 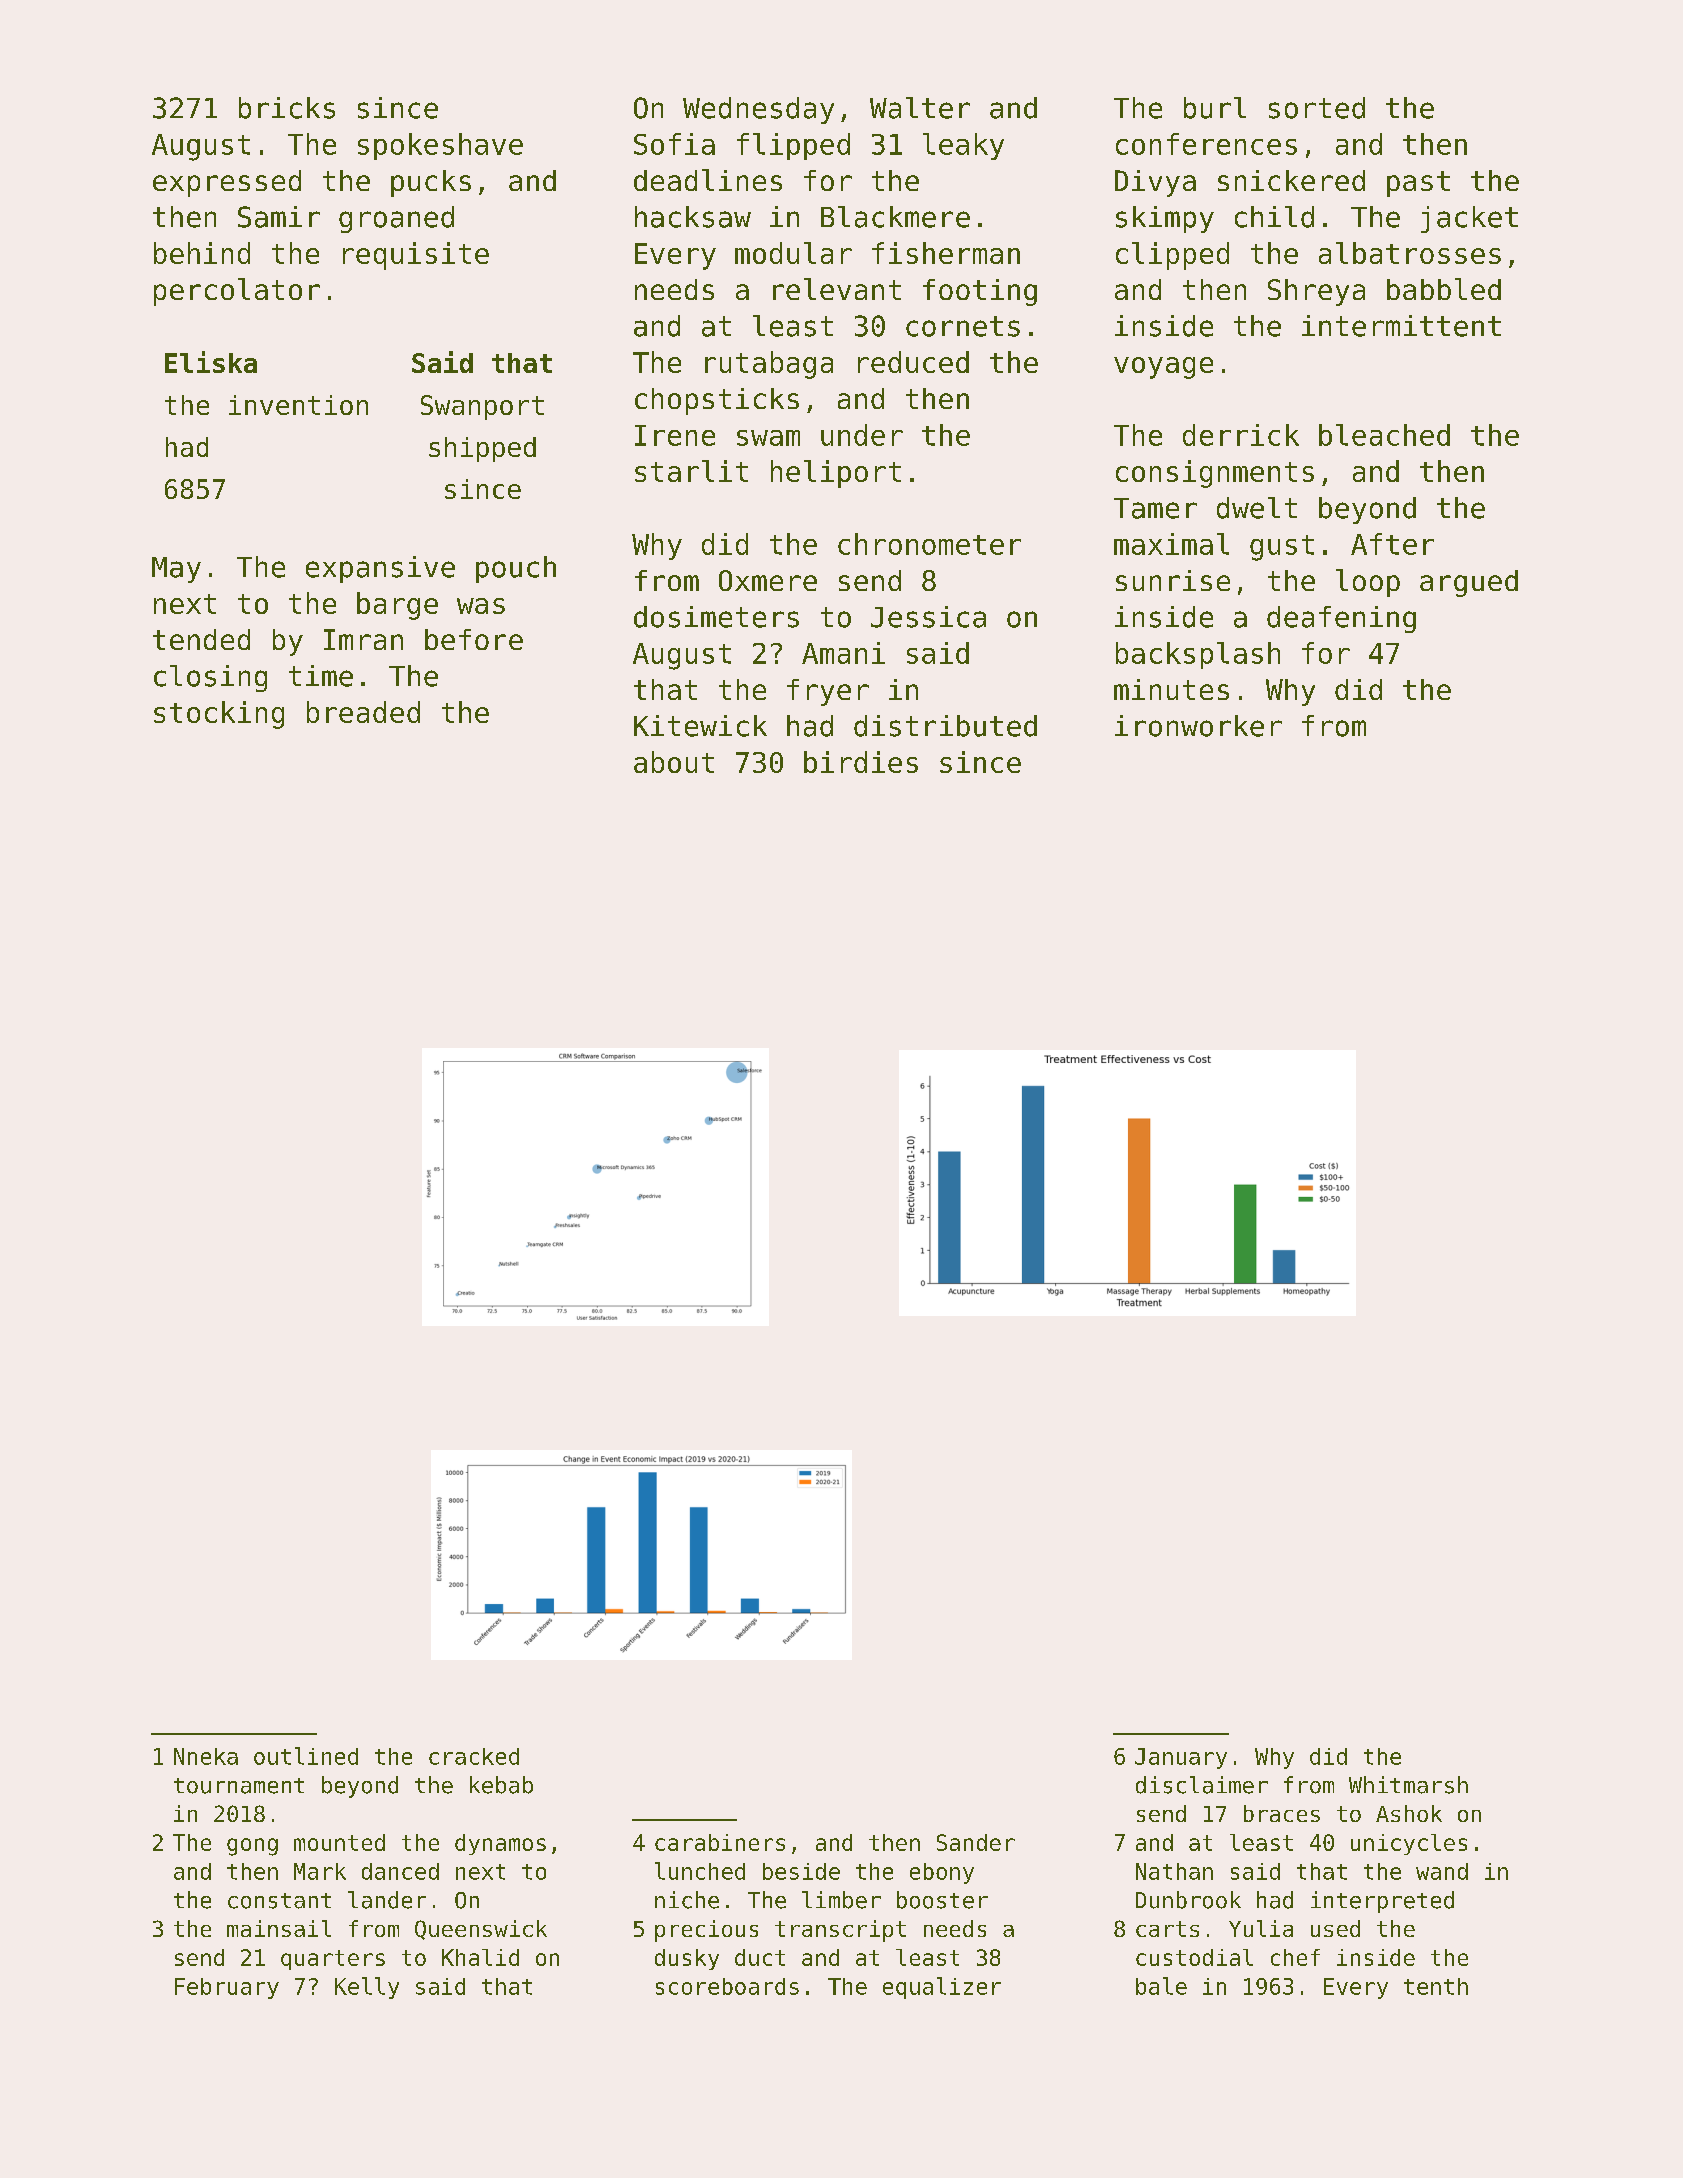 I want to click on Walter, so click(x=920, y=108).
